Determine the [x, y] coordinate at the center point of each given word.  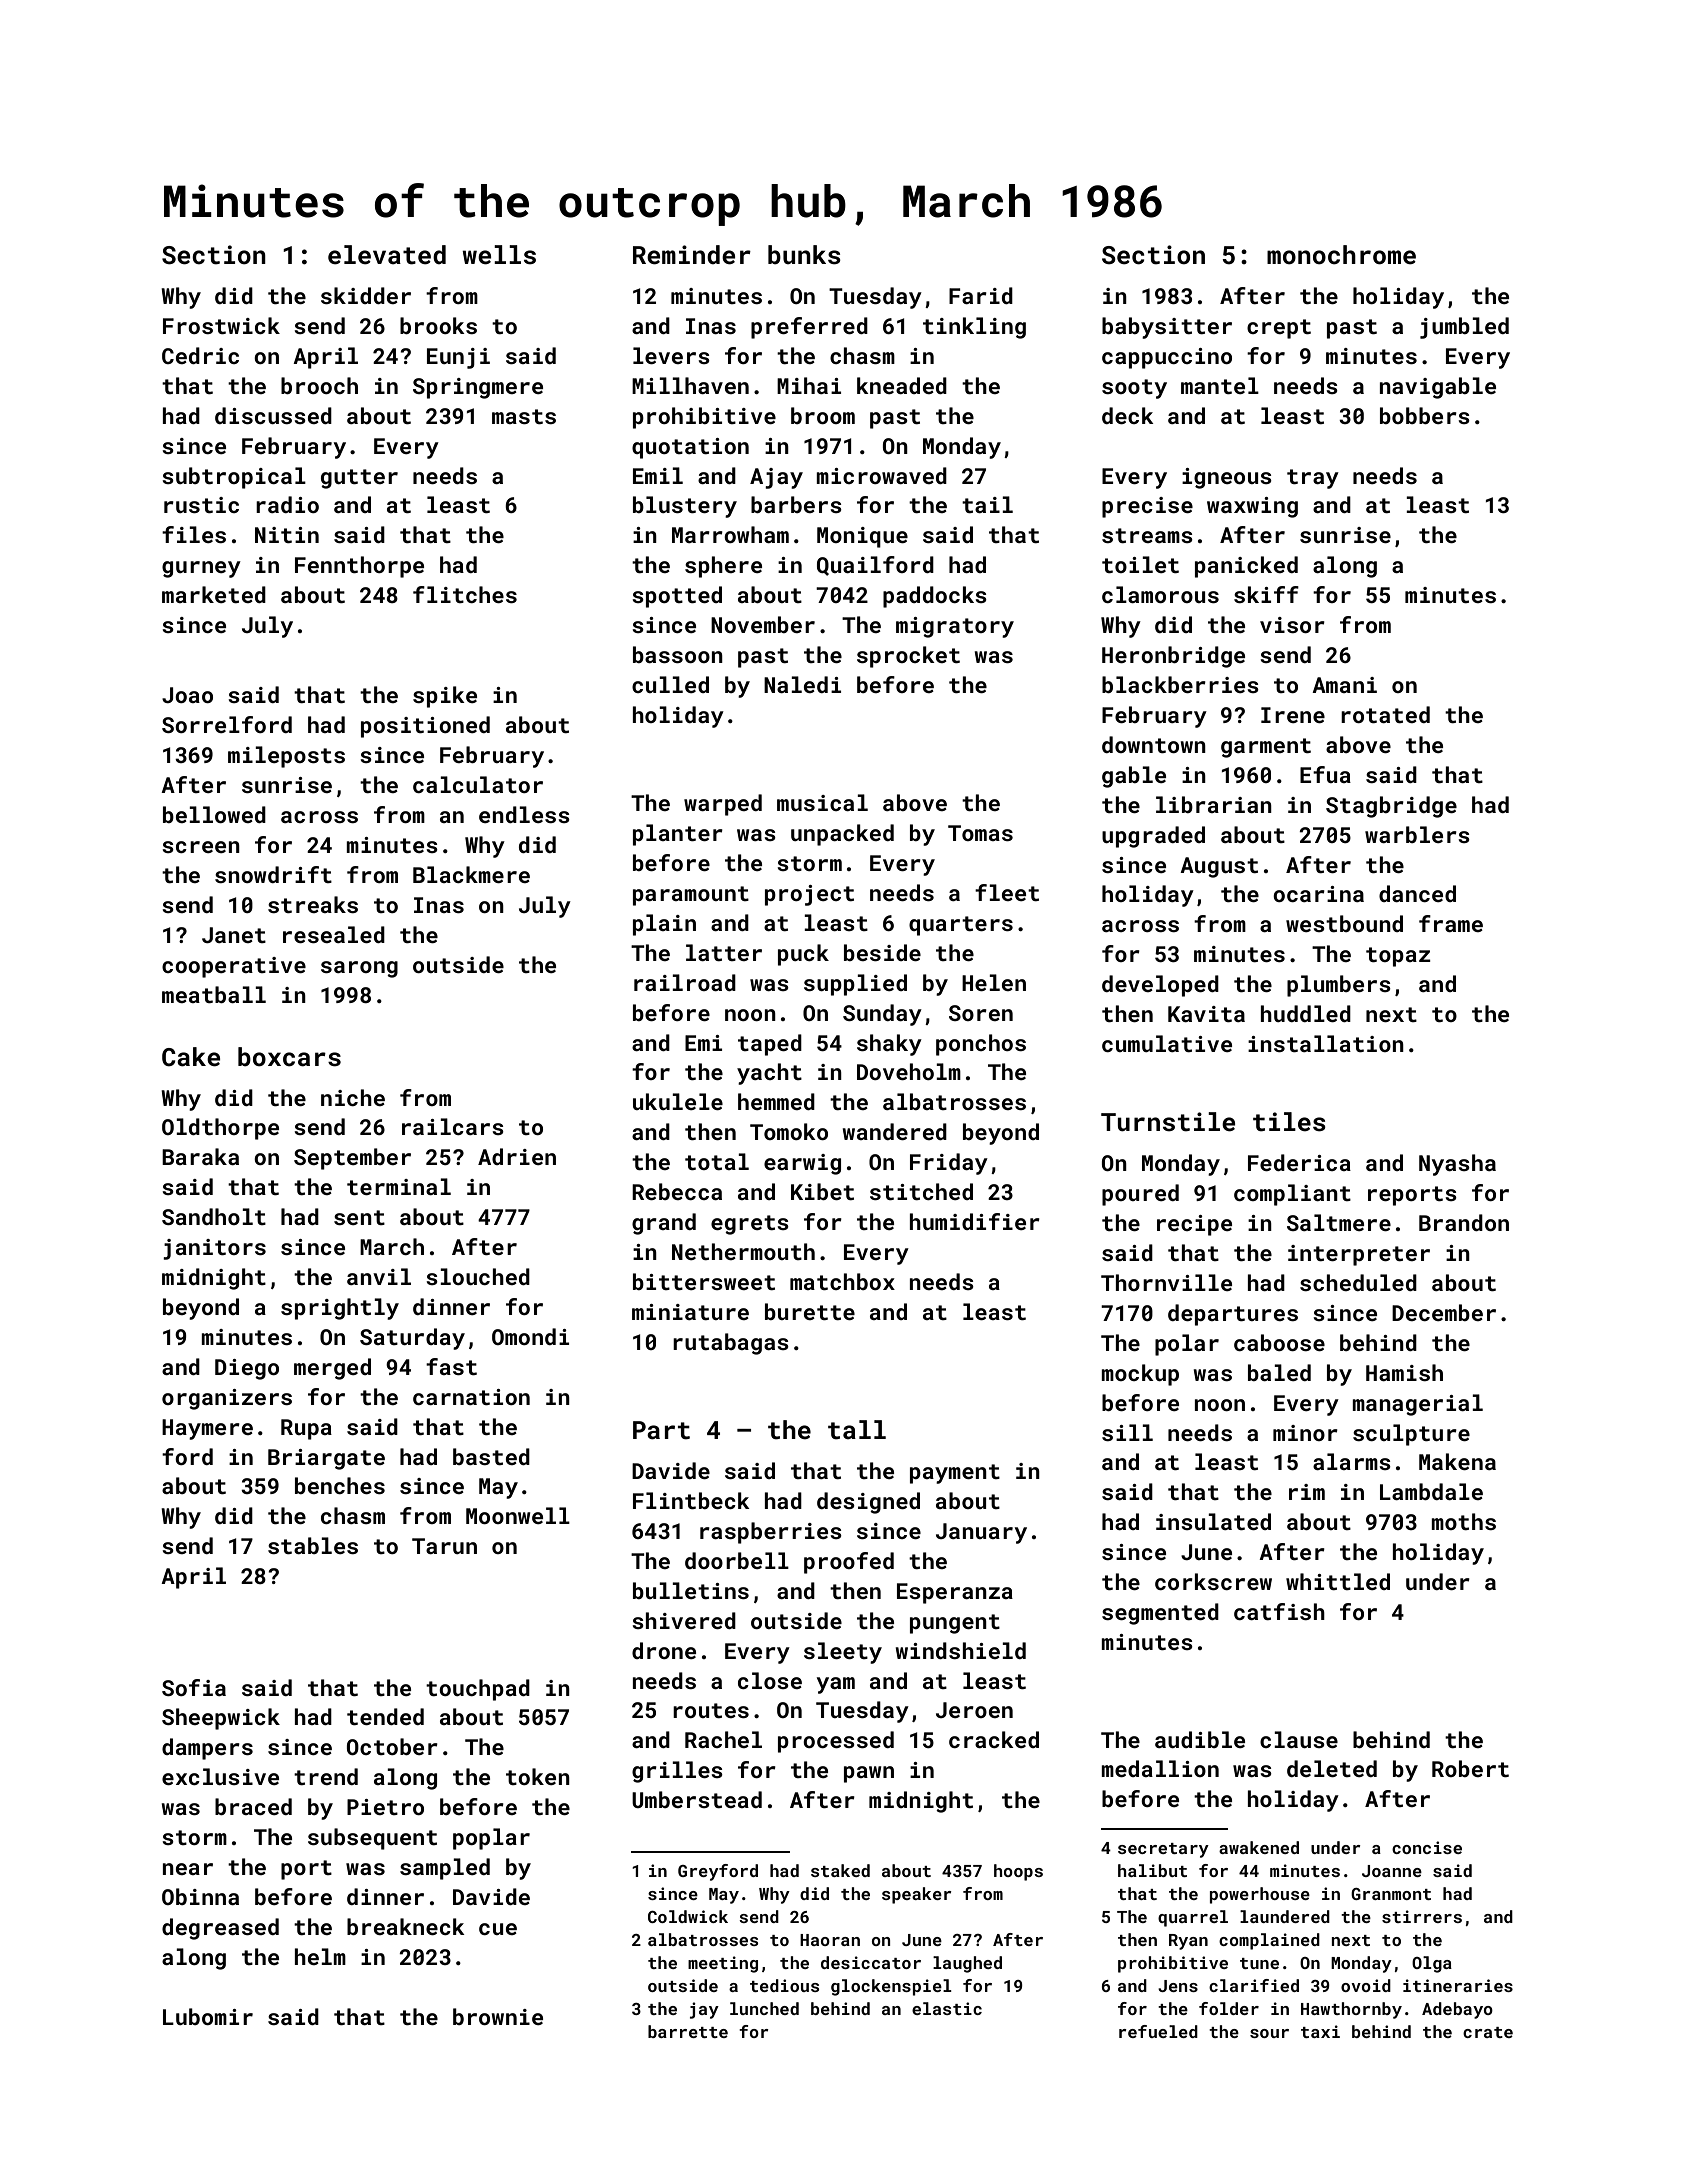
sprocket [908, 657]
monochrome [1341, 255]
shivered [684, 1620]
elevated [387, 255]
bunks [804, 255]
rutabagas [731, 1344]
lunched [764, 2008]
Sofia [194, 1687]
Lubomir [208, 2016]
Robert [1470, 1768]
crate [1488, 2032]
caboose [1279, 1342]
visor [1292, 625]
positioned [425, 727]
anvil [379, 1276]
